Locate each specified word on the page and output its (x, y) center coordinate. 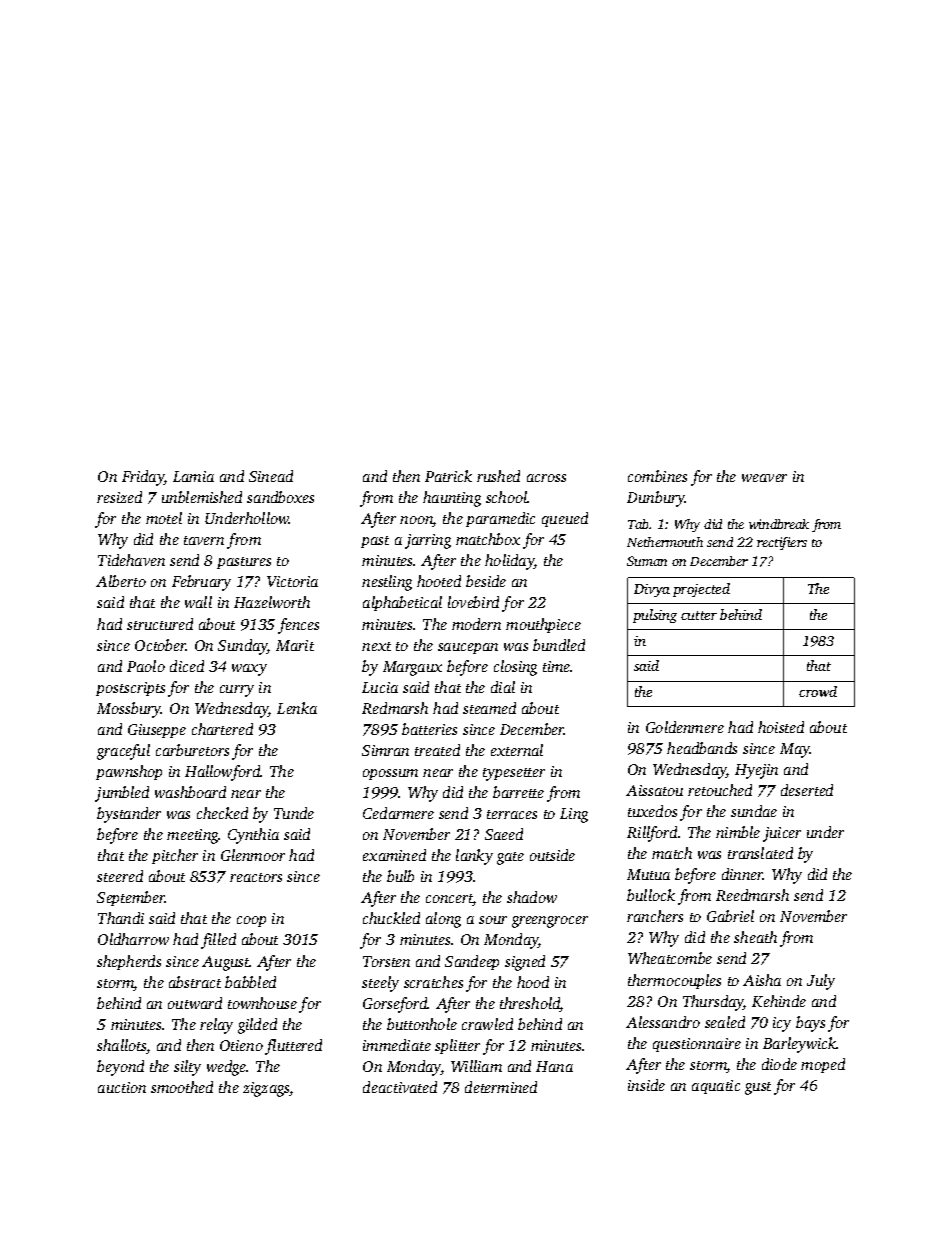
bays (810, 1024)
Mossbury (129, 710)
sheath (755, 937)
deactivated (400, 1087)
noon (416, 521)
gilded (257, 1026)
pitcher (175, 856)
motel (164, 518)
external (517, 750)
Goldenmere (685, 727)
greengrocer (550, 922)
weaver (764, 478)
